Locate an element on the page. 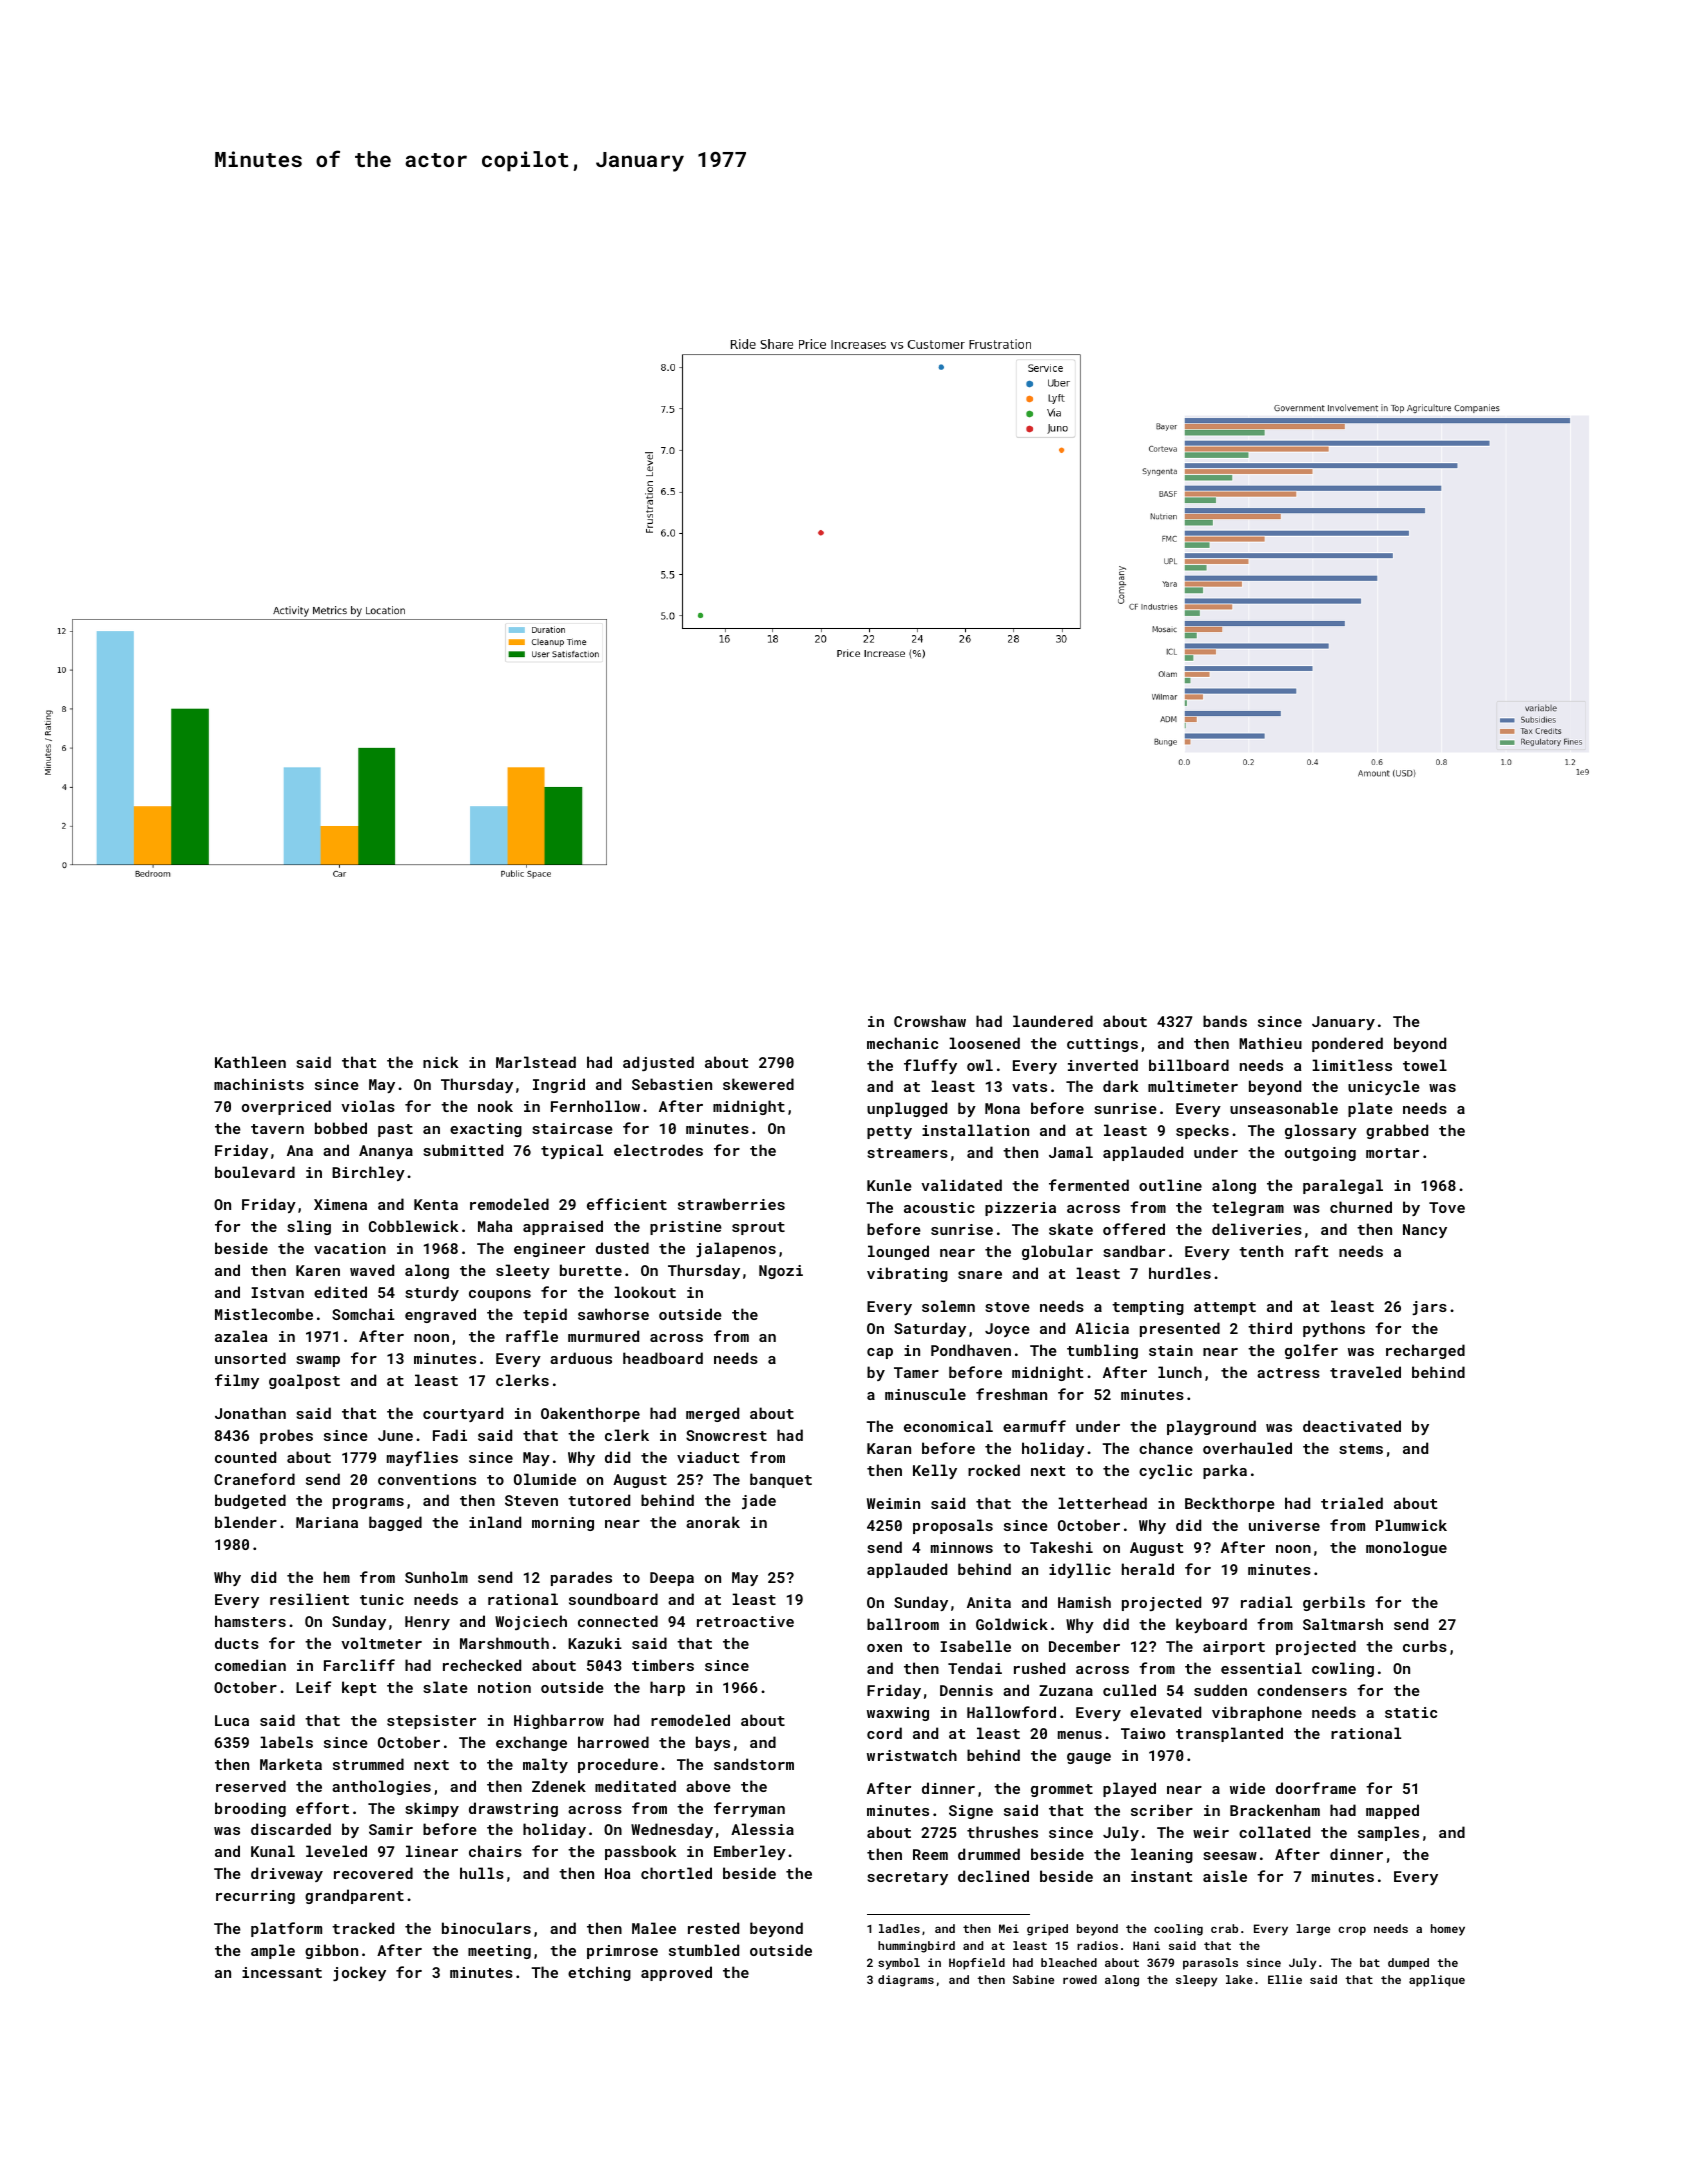 The image size is (1683, 2178). recharged is located at coordinates (1425, 1351).
